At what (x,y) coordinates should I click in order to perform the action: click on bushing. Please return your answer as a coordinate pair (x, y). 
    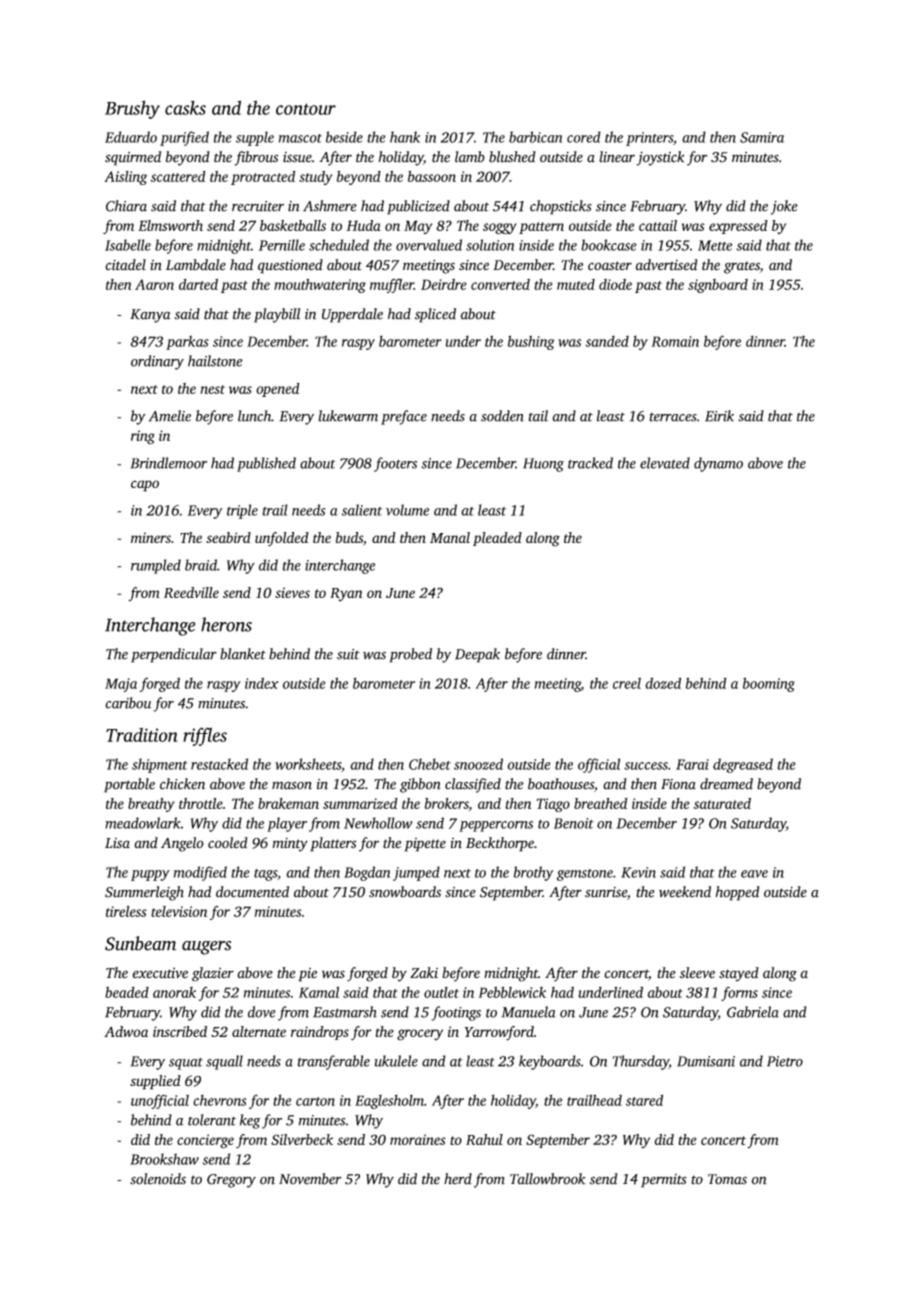
    Looking at the image, I should click on (531, 342).
